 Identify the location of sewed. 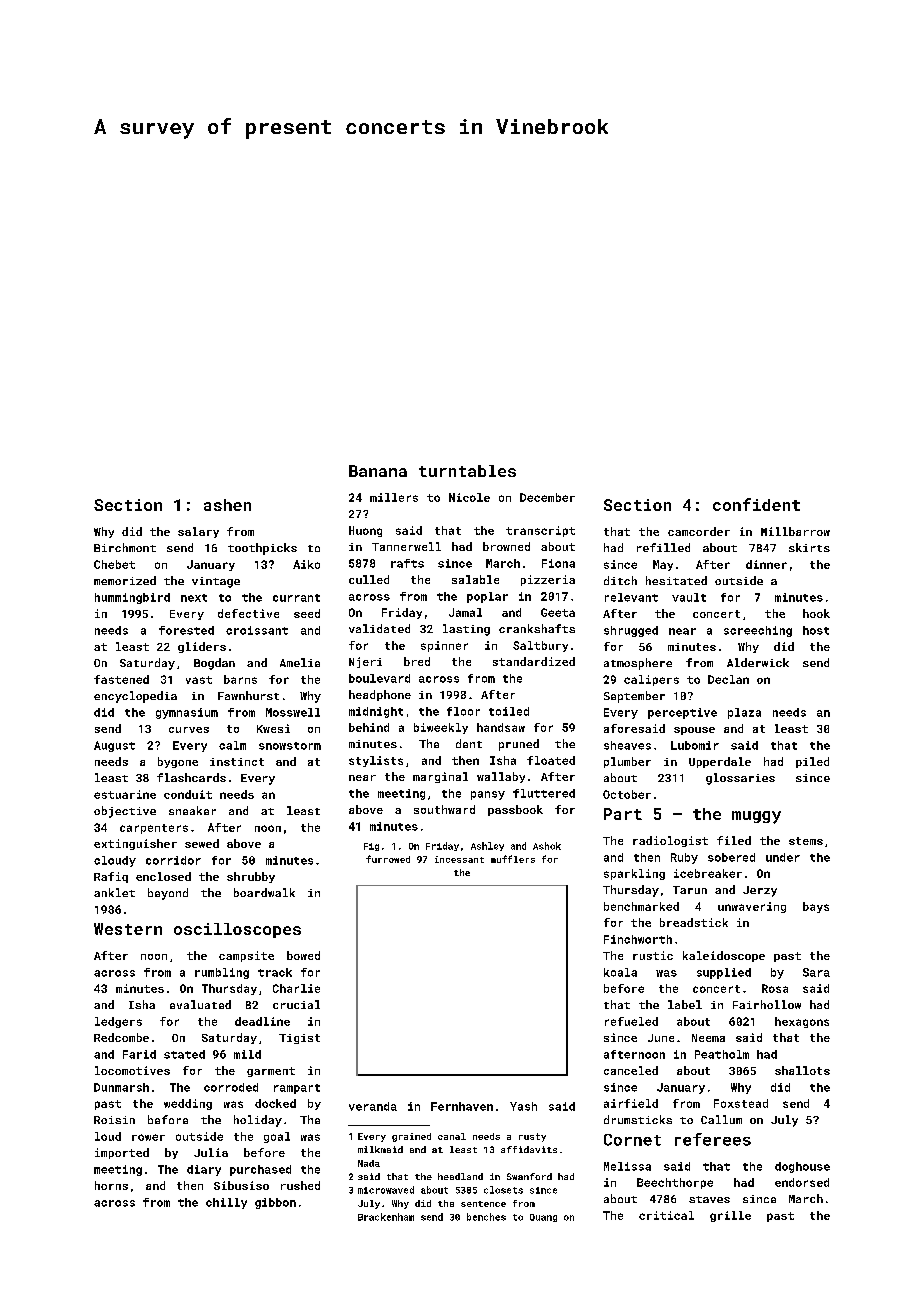
(202, 843).
